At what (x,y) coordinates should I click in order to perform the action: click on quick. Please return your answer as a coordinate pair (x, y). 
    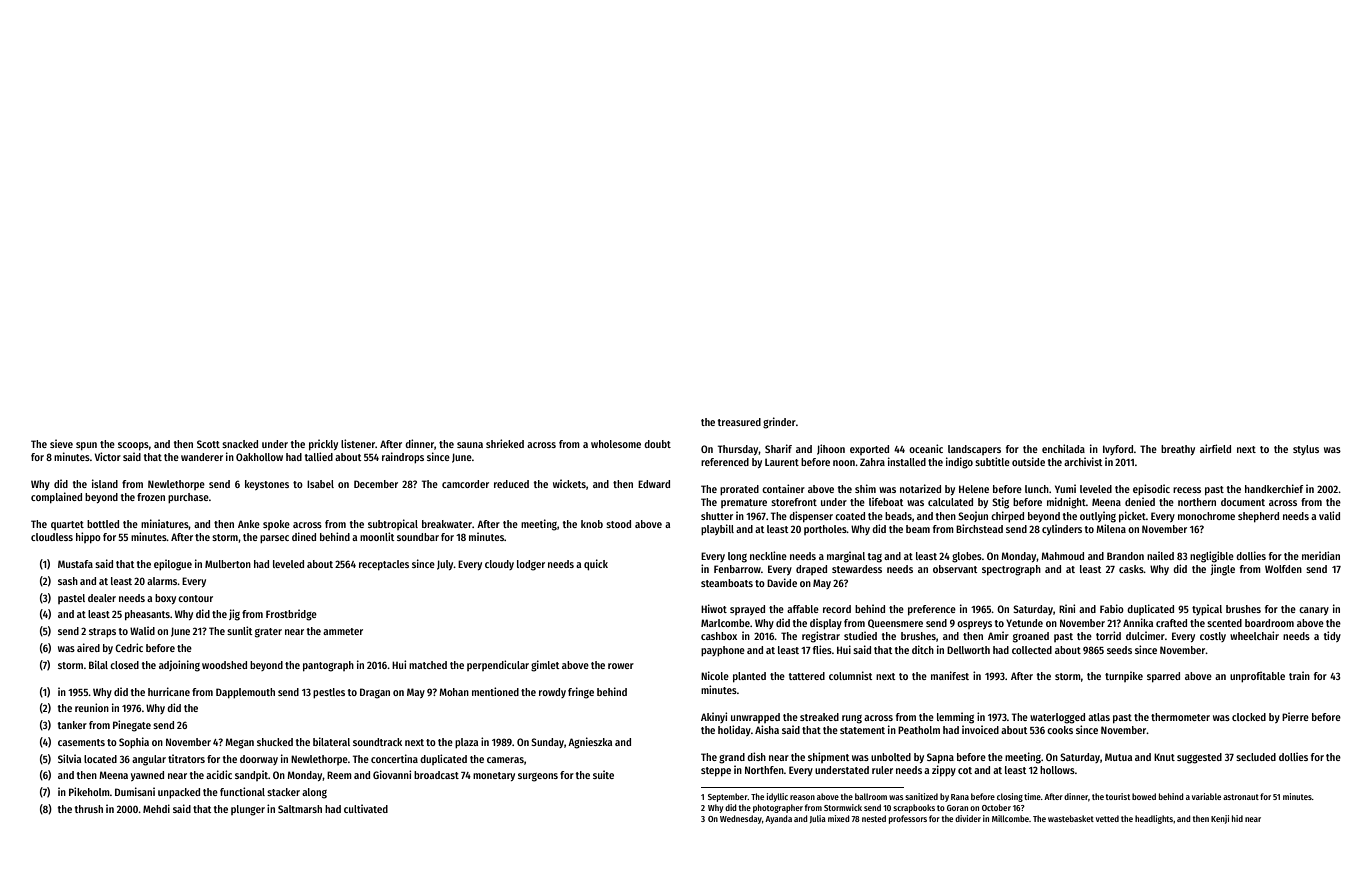
    Looking at the image, I should click on (596, 565).
